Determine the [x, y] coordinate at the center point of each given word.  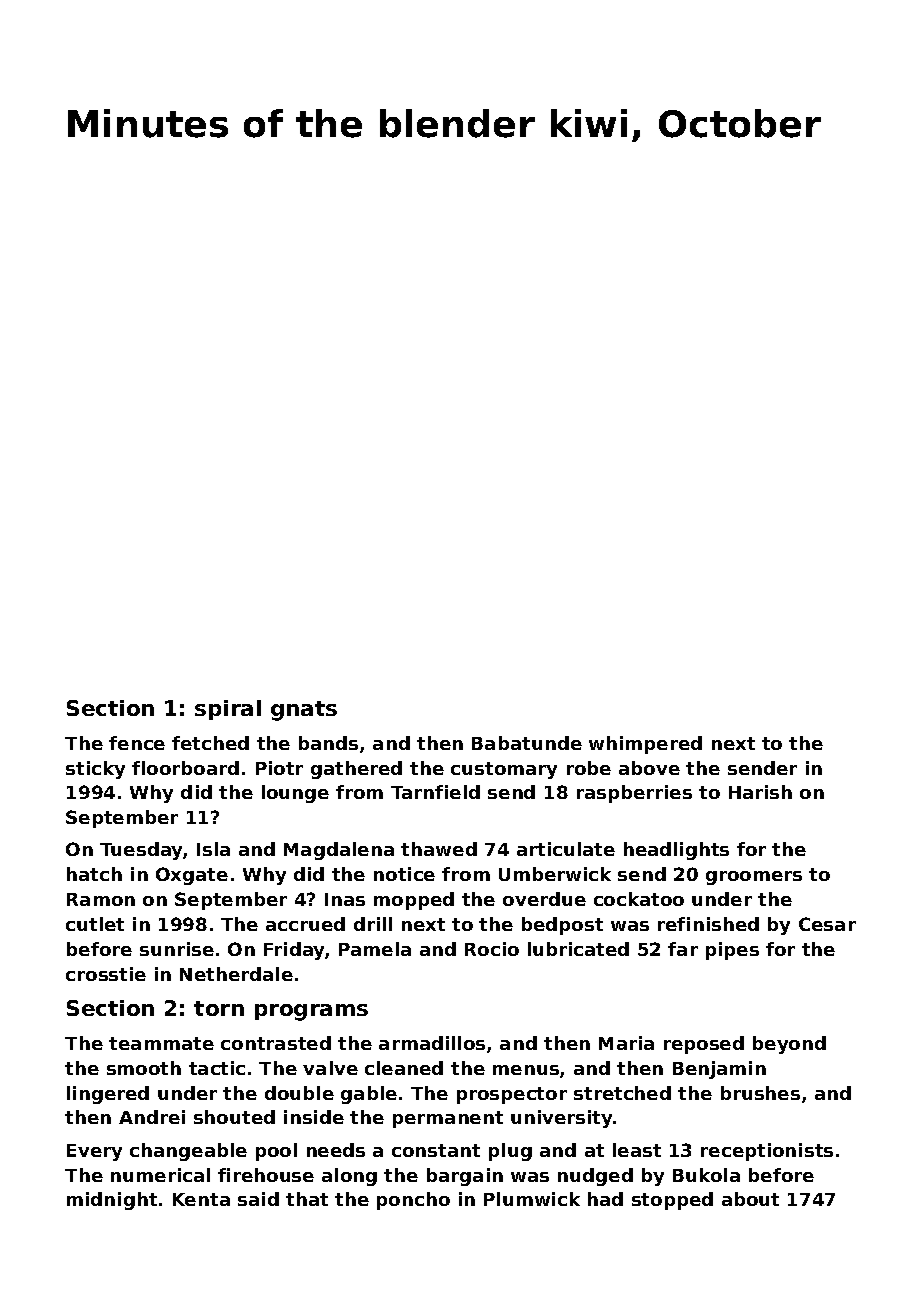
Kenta [201, 1199]
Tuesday [141, 851]
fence [137, 743]
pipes [732, 951]
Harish [760, 792]
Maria [626, 1043]
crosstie [106, 974]
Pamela [375, 949]
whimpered [645, 745]
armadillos [432, 1043]
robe [589, 768]
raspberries [634, 794]
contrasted [276, 1043]
